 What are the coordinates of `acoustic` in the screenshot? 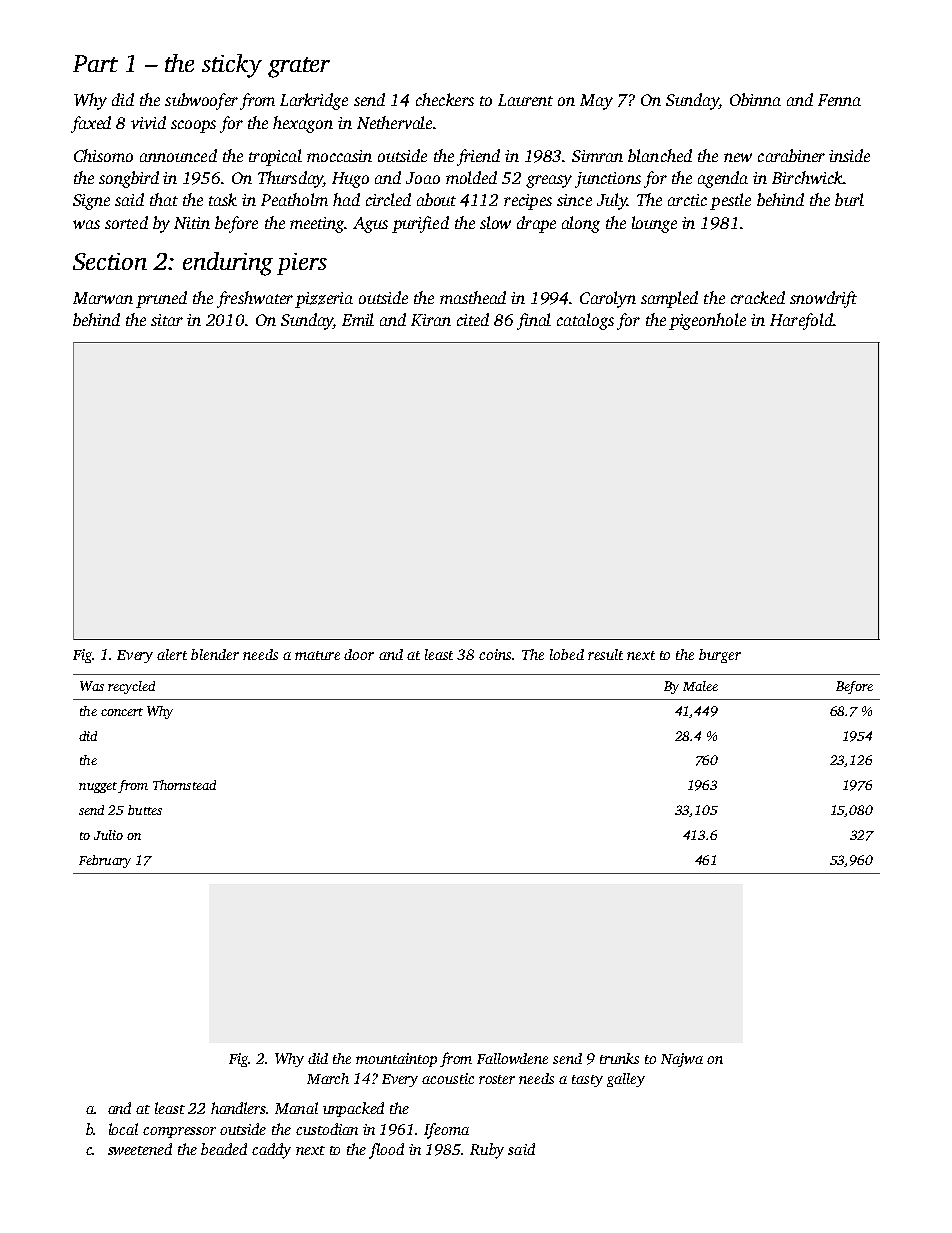 It's located at (448, 1078).
